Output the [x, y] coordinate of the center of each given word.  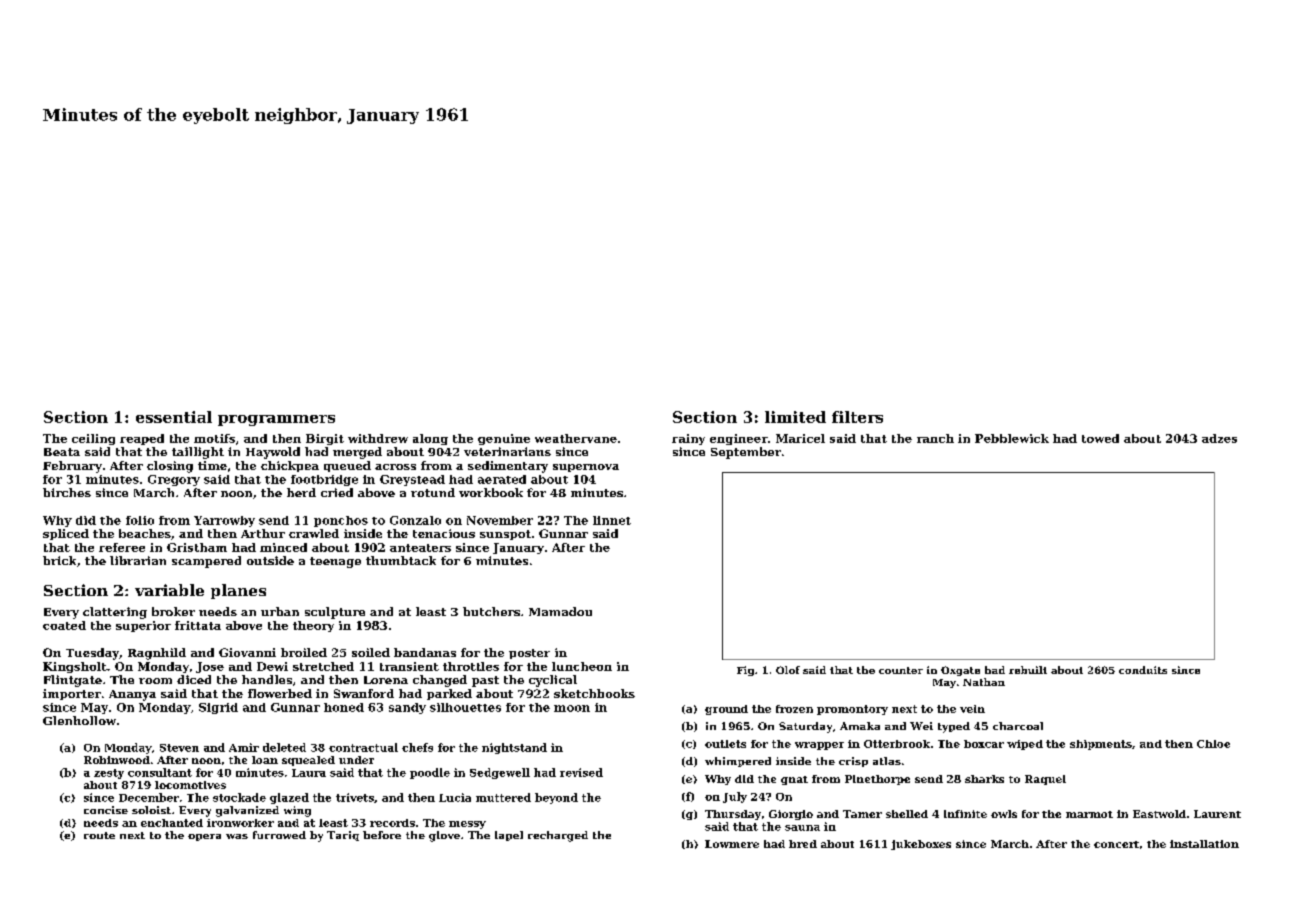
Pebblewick [1012, 438]
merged [357, 453]
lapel [509, 836]
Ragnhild [157, 654]
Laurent [1217, 814]
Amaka [860, 726]
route [99, 835]
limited [795, 417]
